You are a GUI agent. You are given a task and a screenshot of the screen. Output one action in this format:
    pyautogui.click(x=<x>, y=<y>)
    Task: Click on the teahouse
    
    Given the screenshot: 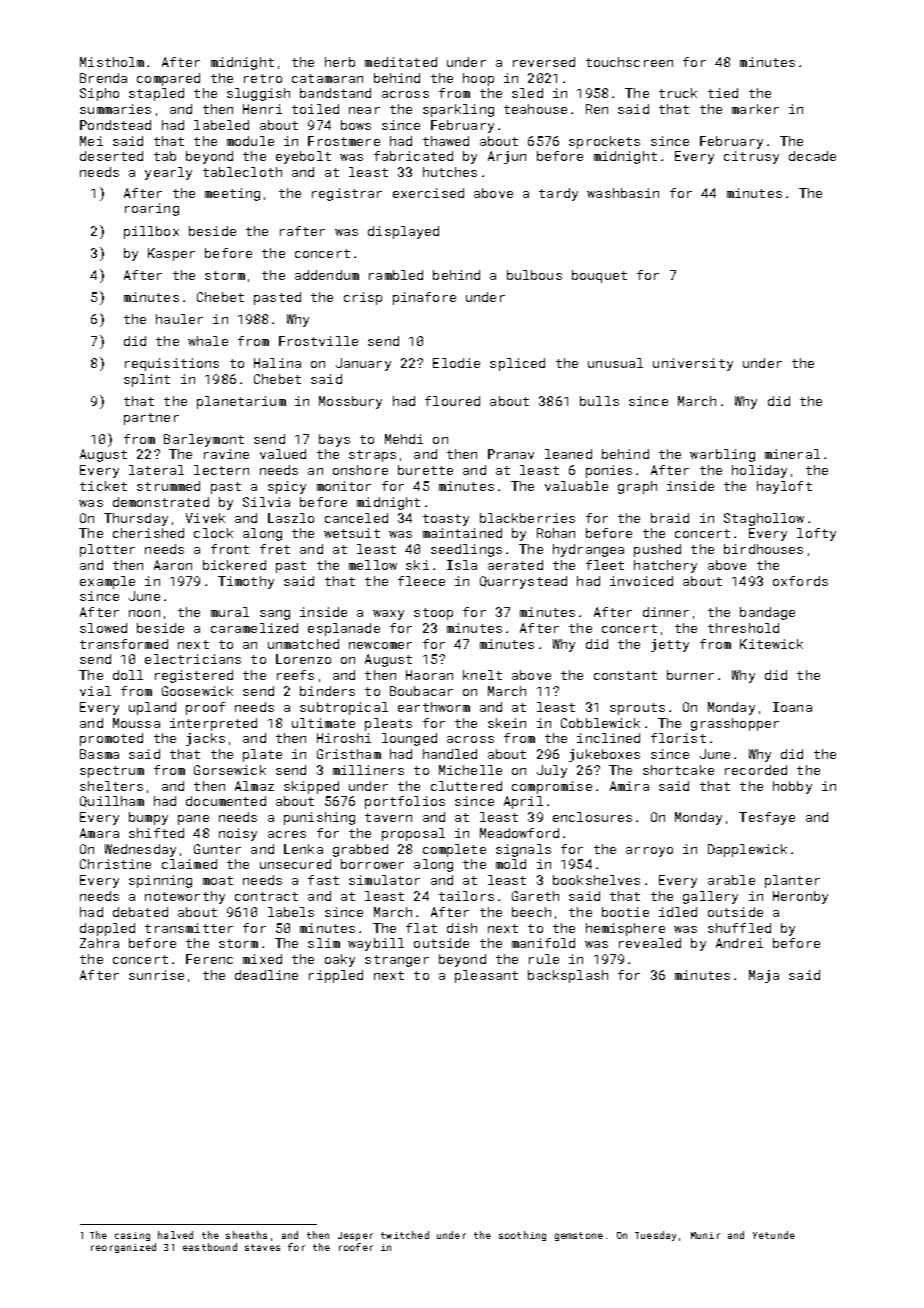 What is the action you would take?
    pyautogui.click(x=535, y=109)
